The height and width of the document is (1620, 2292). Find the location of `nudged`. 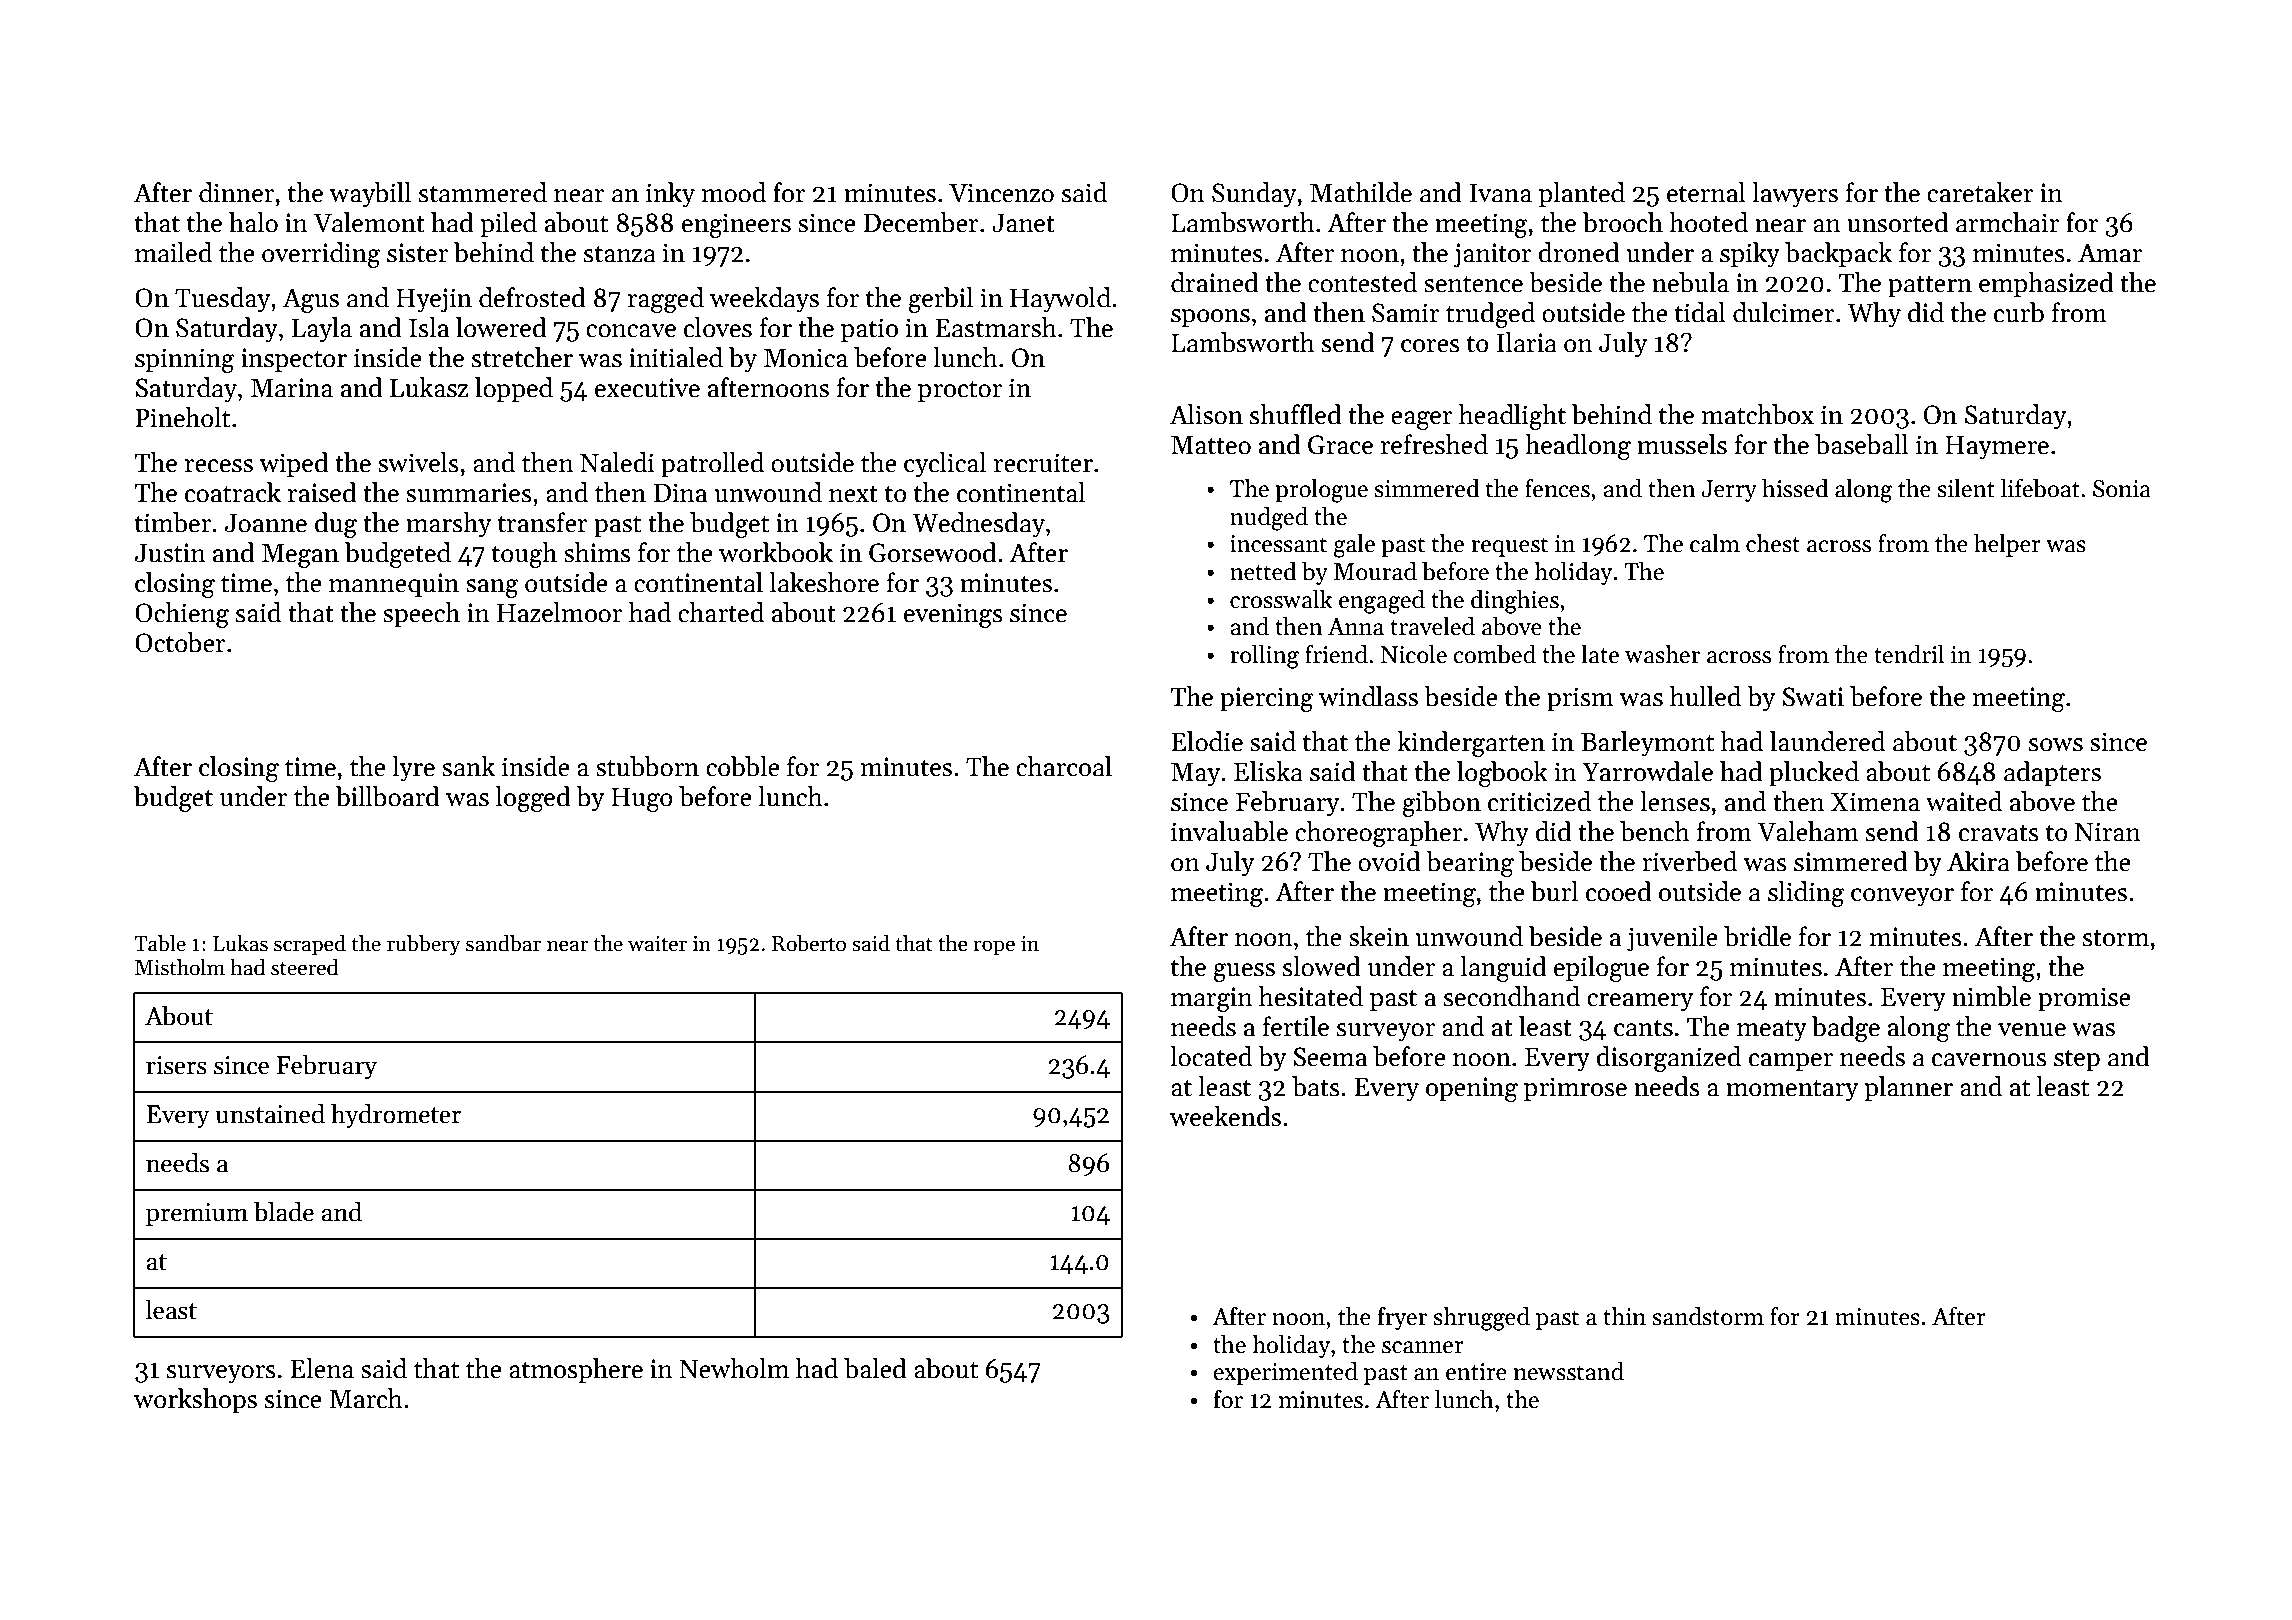

nudged is located at coordinates (1269, 519).
